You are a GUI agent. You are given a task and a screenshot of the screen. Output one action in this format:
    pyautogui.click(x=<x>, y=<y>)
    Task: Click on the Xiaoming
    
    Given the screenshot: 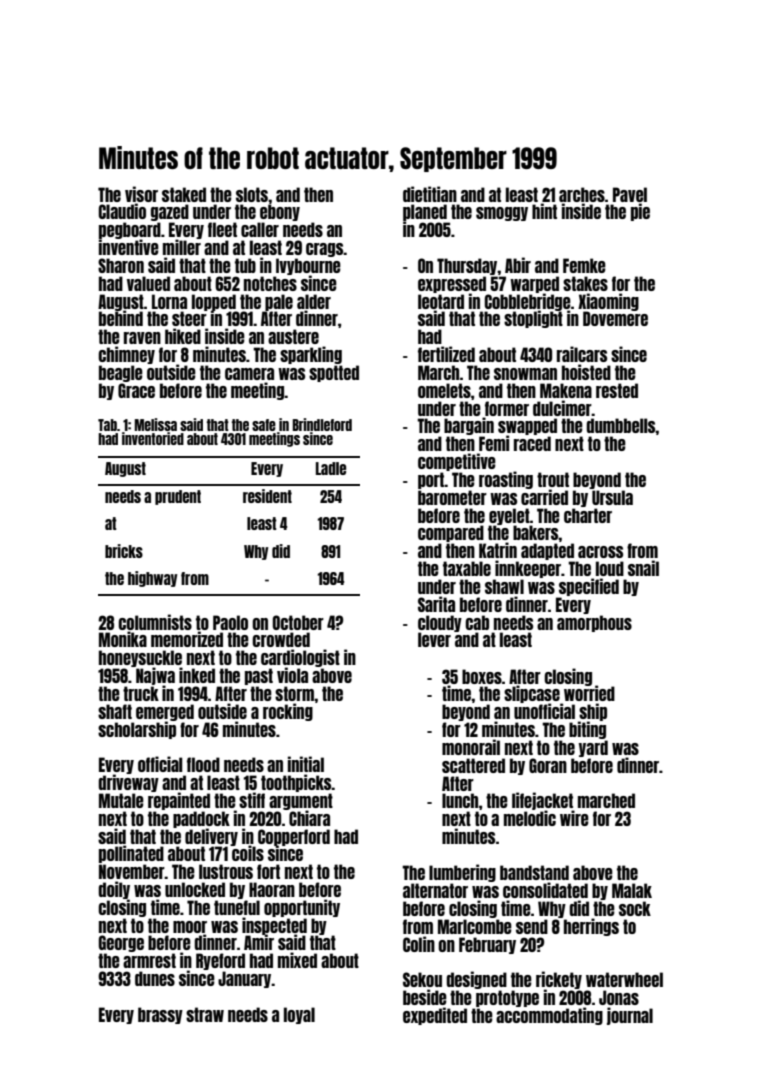 What is the action you would take?
    pyautogui.click(x=608, y=302)
